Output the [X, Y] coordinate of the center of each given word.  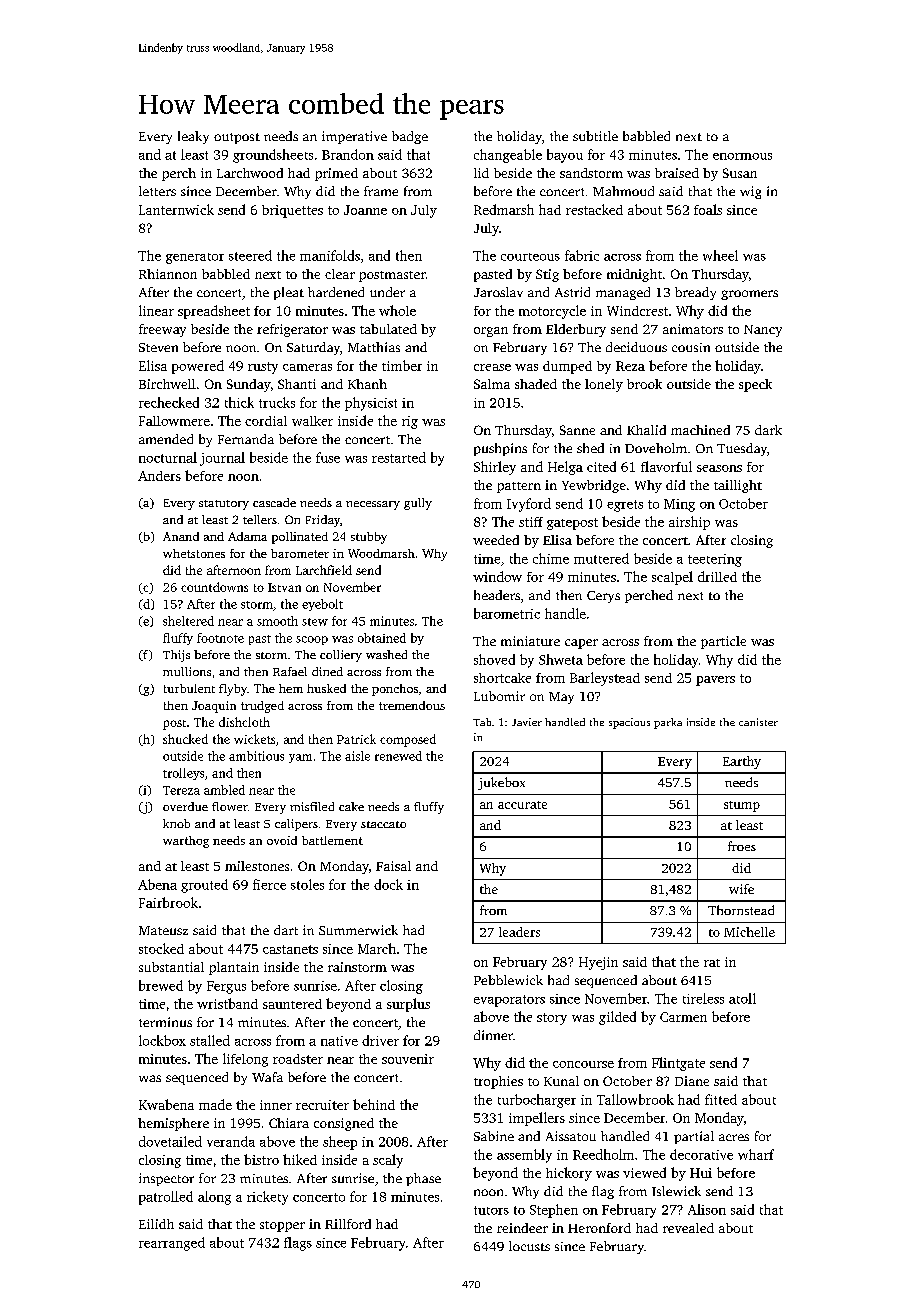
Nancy [763, 331]
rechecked [169, 402]
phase [423, 1179]
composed [408, 740]
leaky [193, 137]
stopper [282, 1226]
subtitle [595, 136]
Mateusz [163, 930]
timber [402, 365]
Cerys [603, 597]
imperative [354, 137]
